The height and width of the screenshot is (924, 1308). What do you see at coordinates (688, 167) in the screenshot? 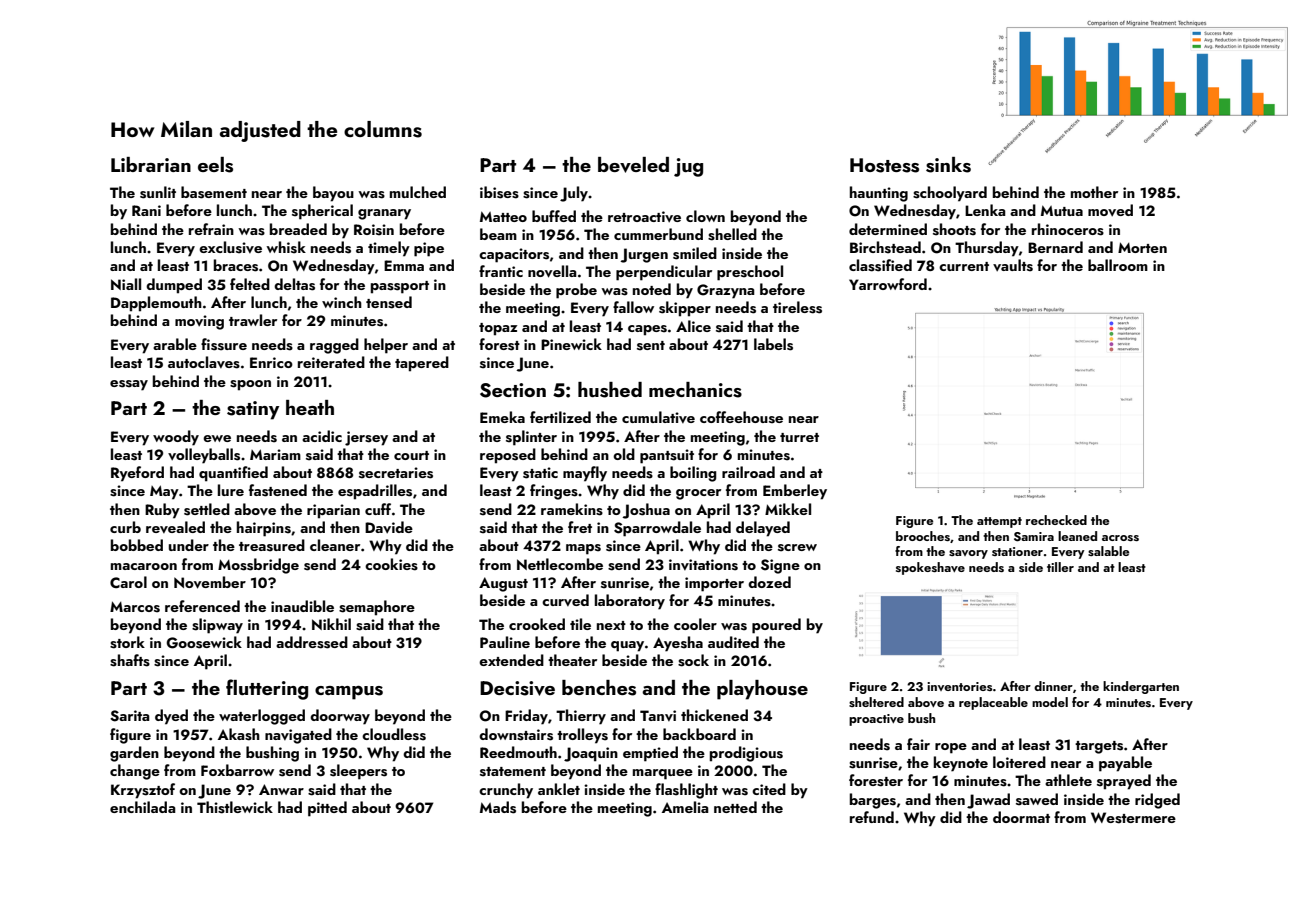
I see `jug` at bounding box center [688, 167].
